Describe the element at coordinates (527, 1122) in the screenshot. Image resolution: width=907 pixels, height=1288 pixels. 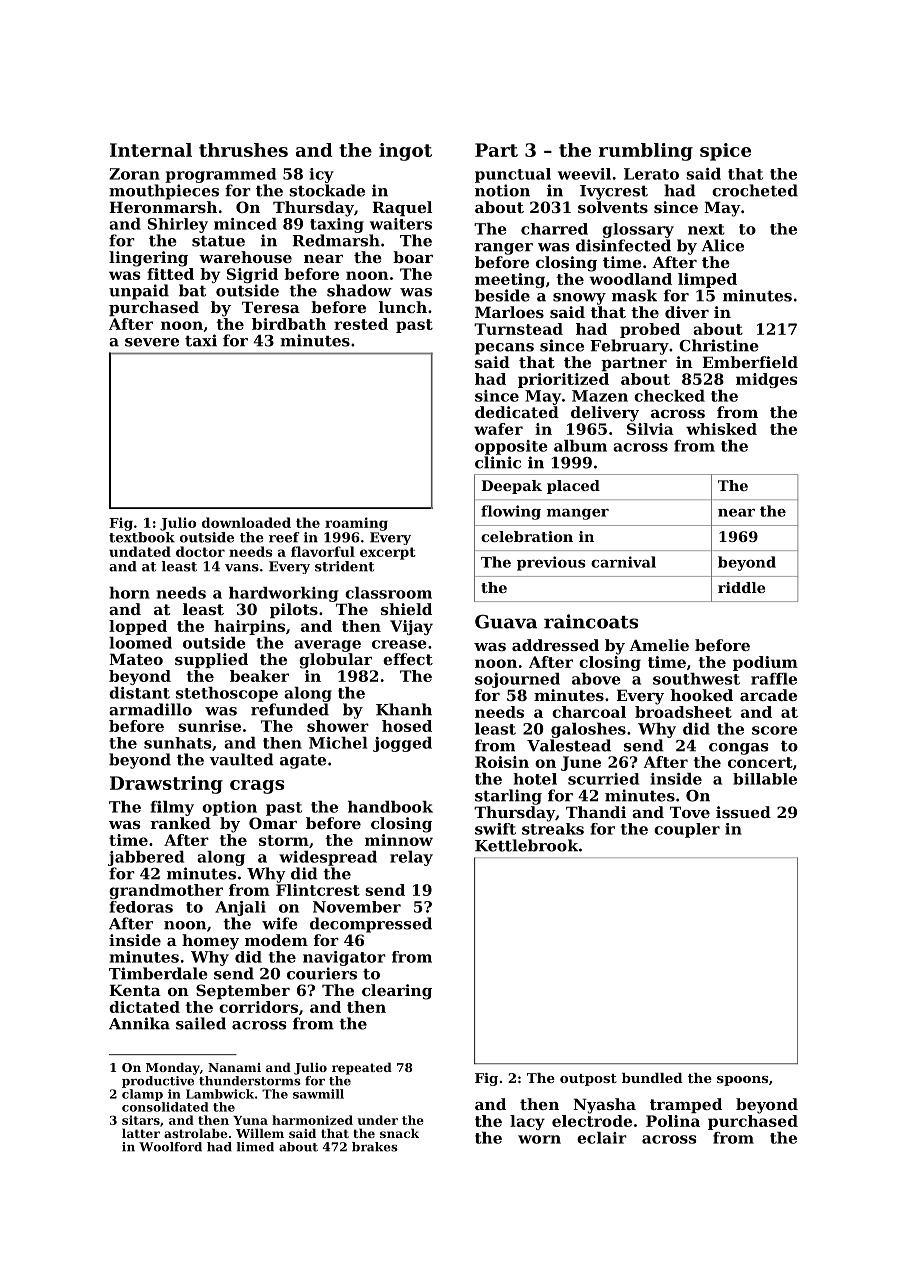
I see `lacy` at that location.
